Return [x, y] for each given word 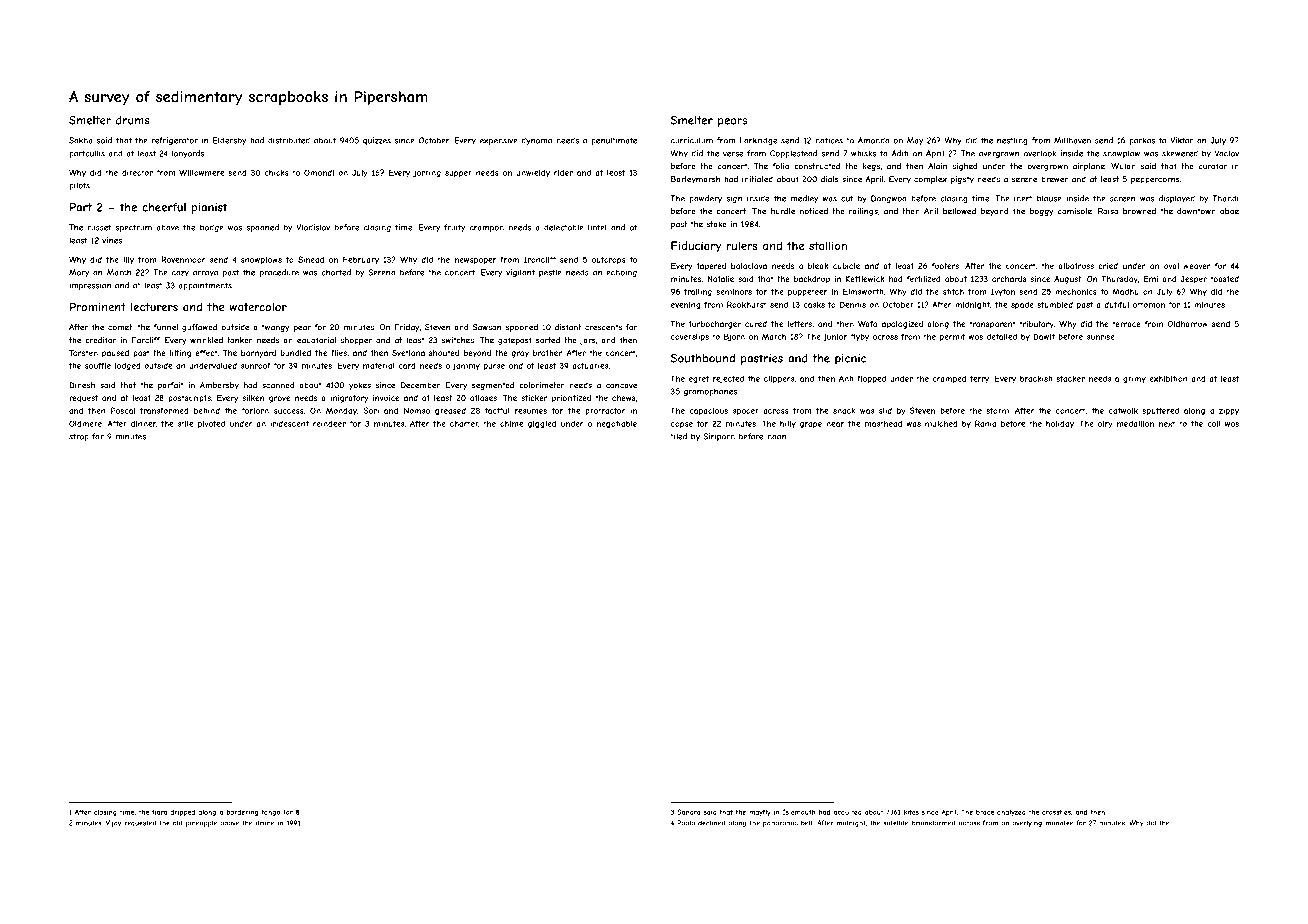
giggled [542, 424]
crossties [1056, 812]
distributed [289, 140]
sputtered [1160, 411]
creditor [100, 340]
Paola [686, 823]
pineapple [201, 823]
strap [79, 437]
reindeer [329, 424]
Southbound [703, 358]
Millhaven [1072, 140]
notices [829, 140]
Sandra [688, 812]
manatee [1059, 823]
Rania [985, 423]
